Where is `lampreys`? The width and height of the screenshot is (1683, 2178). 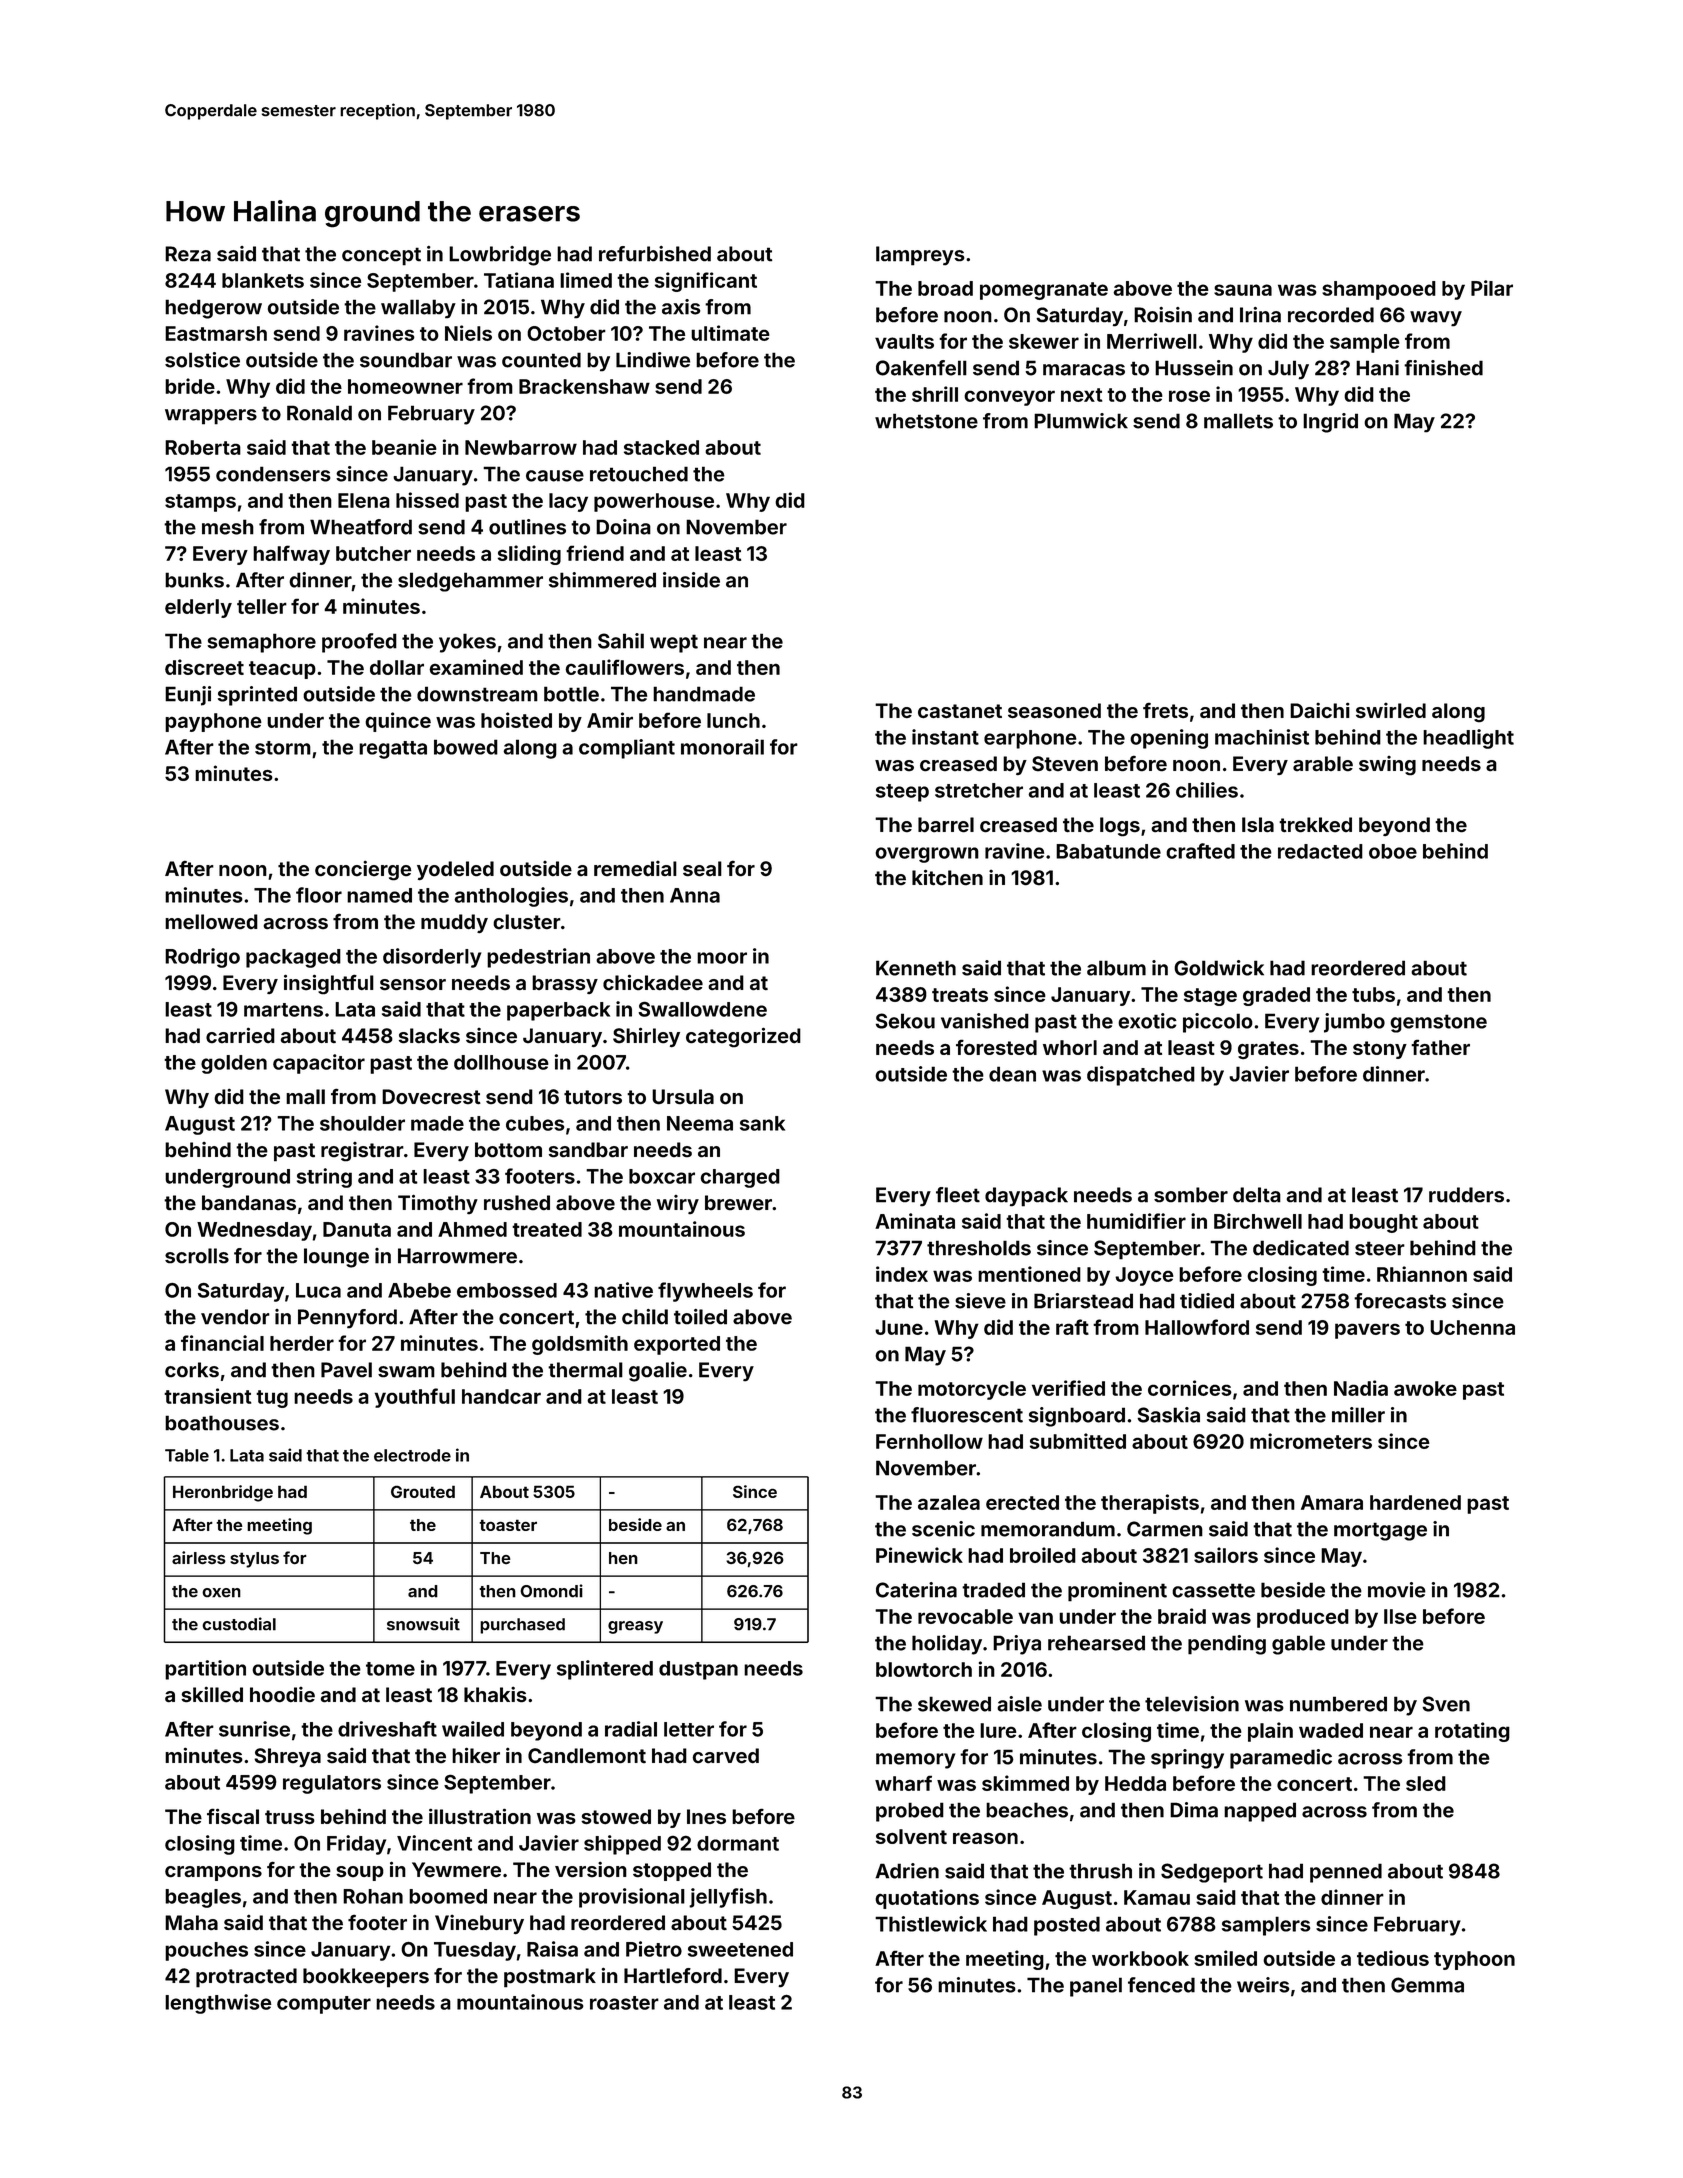
lampreys is located at coordinates (920, 256).
